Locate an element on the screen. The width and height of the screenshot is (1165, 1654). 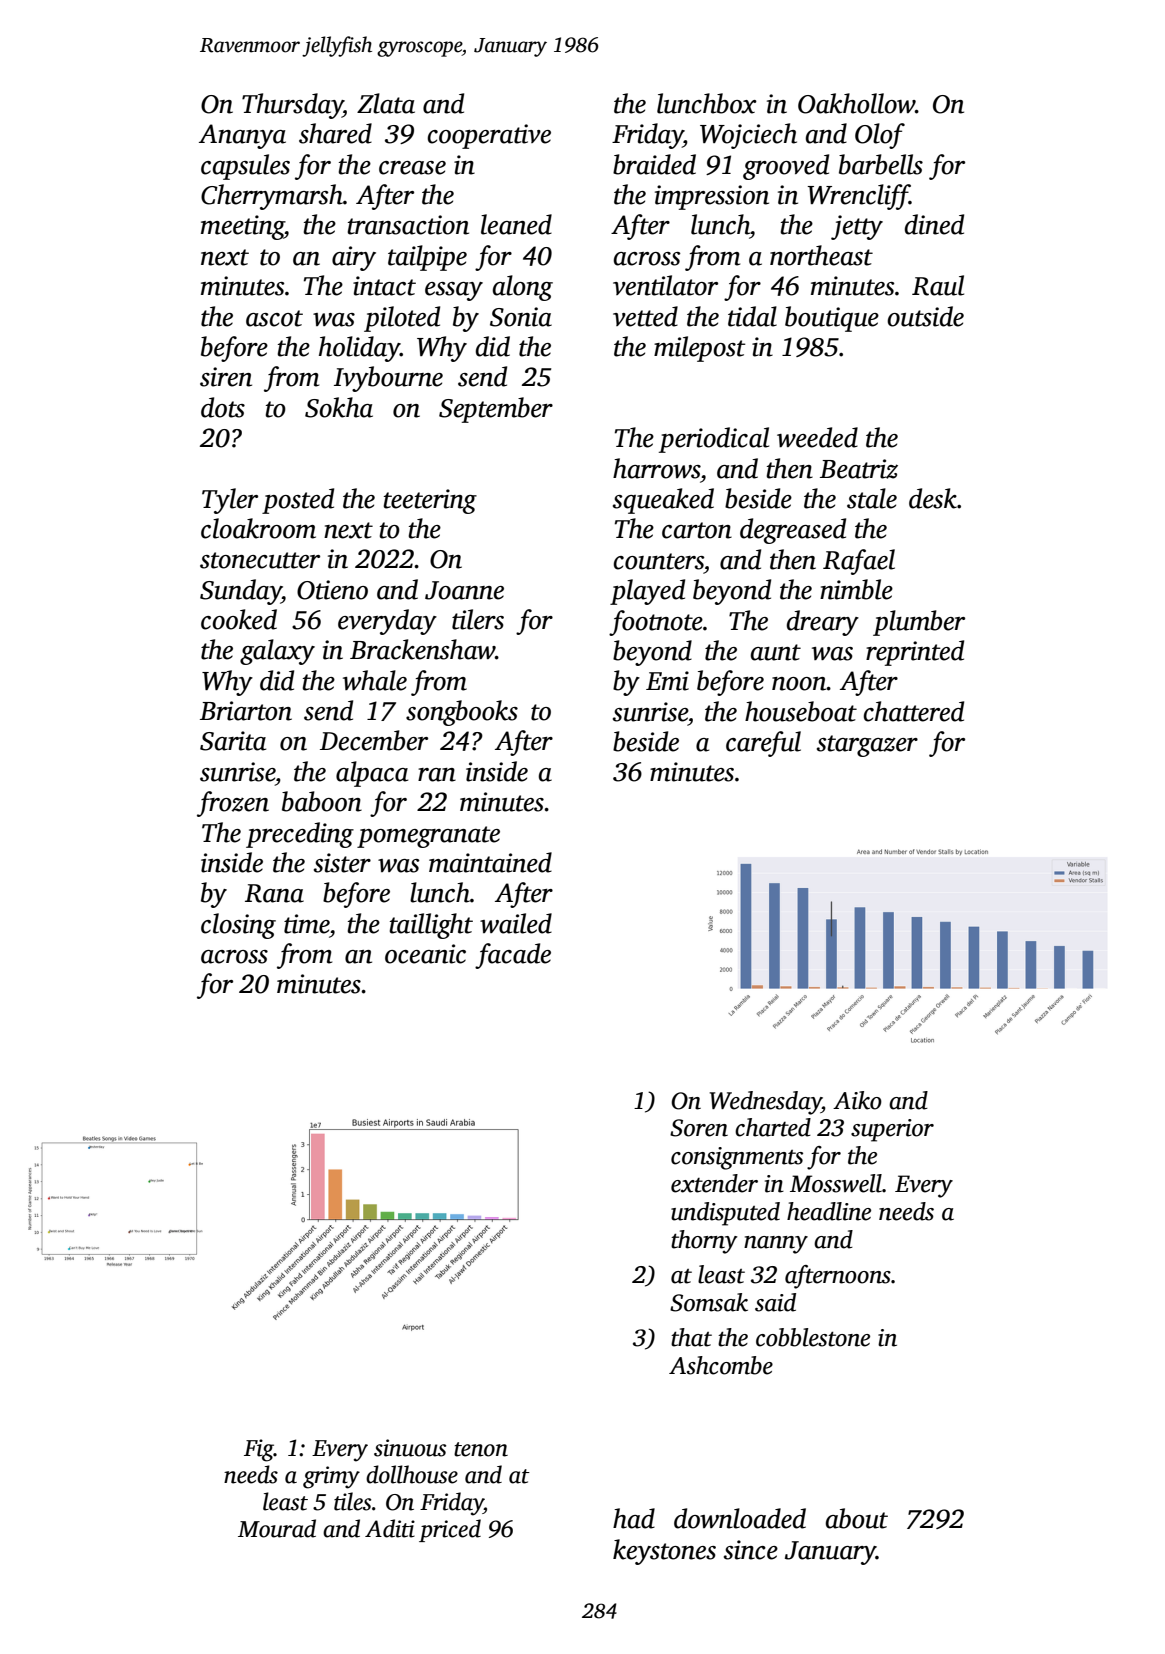
Olof is located at coordinates (880, 136).
